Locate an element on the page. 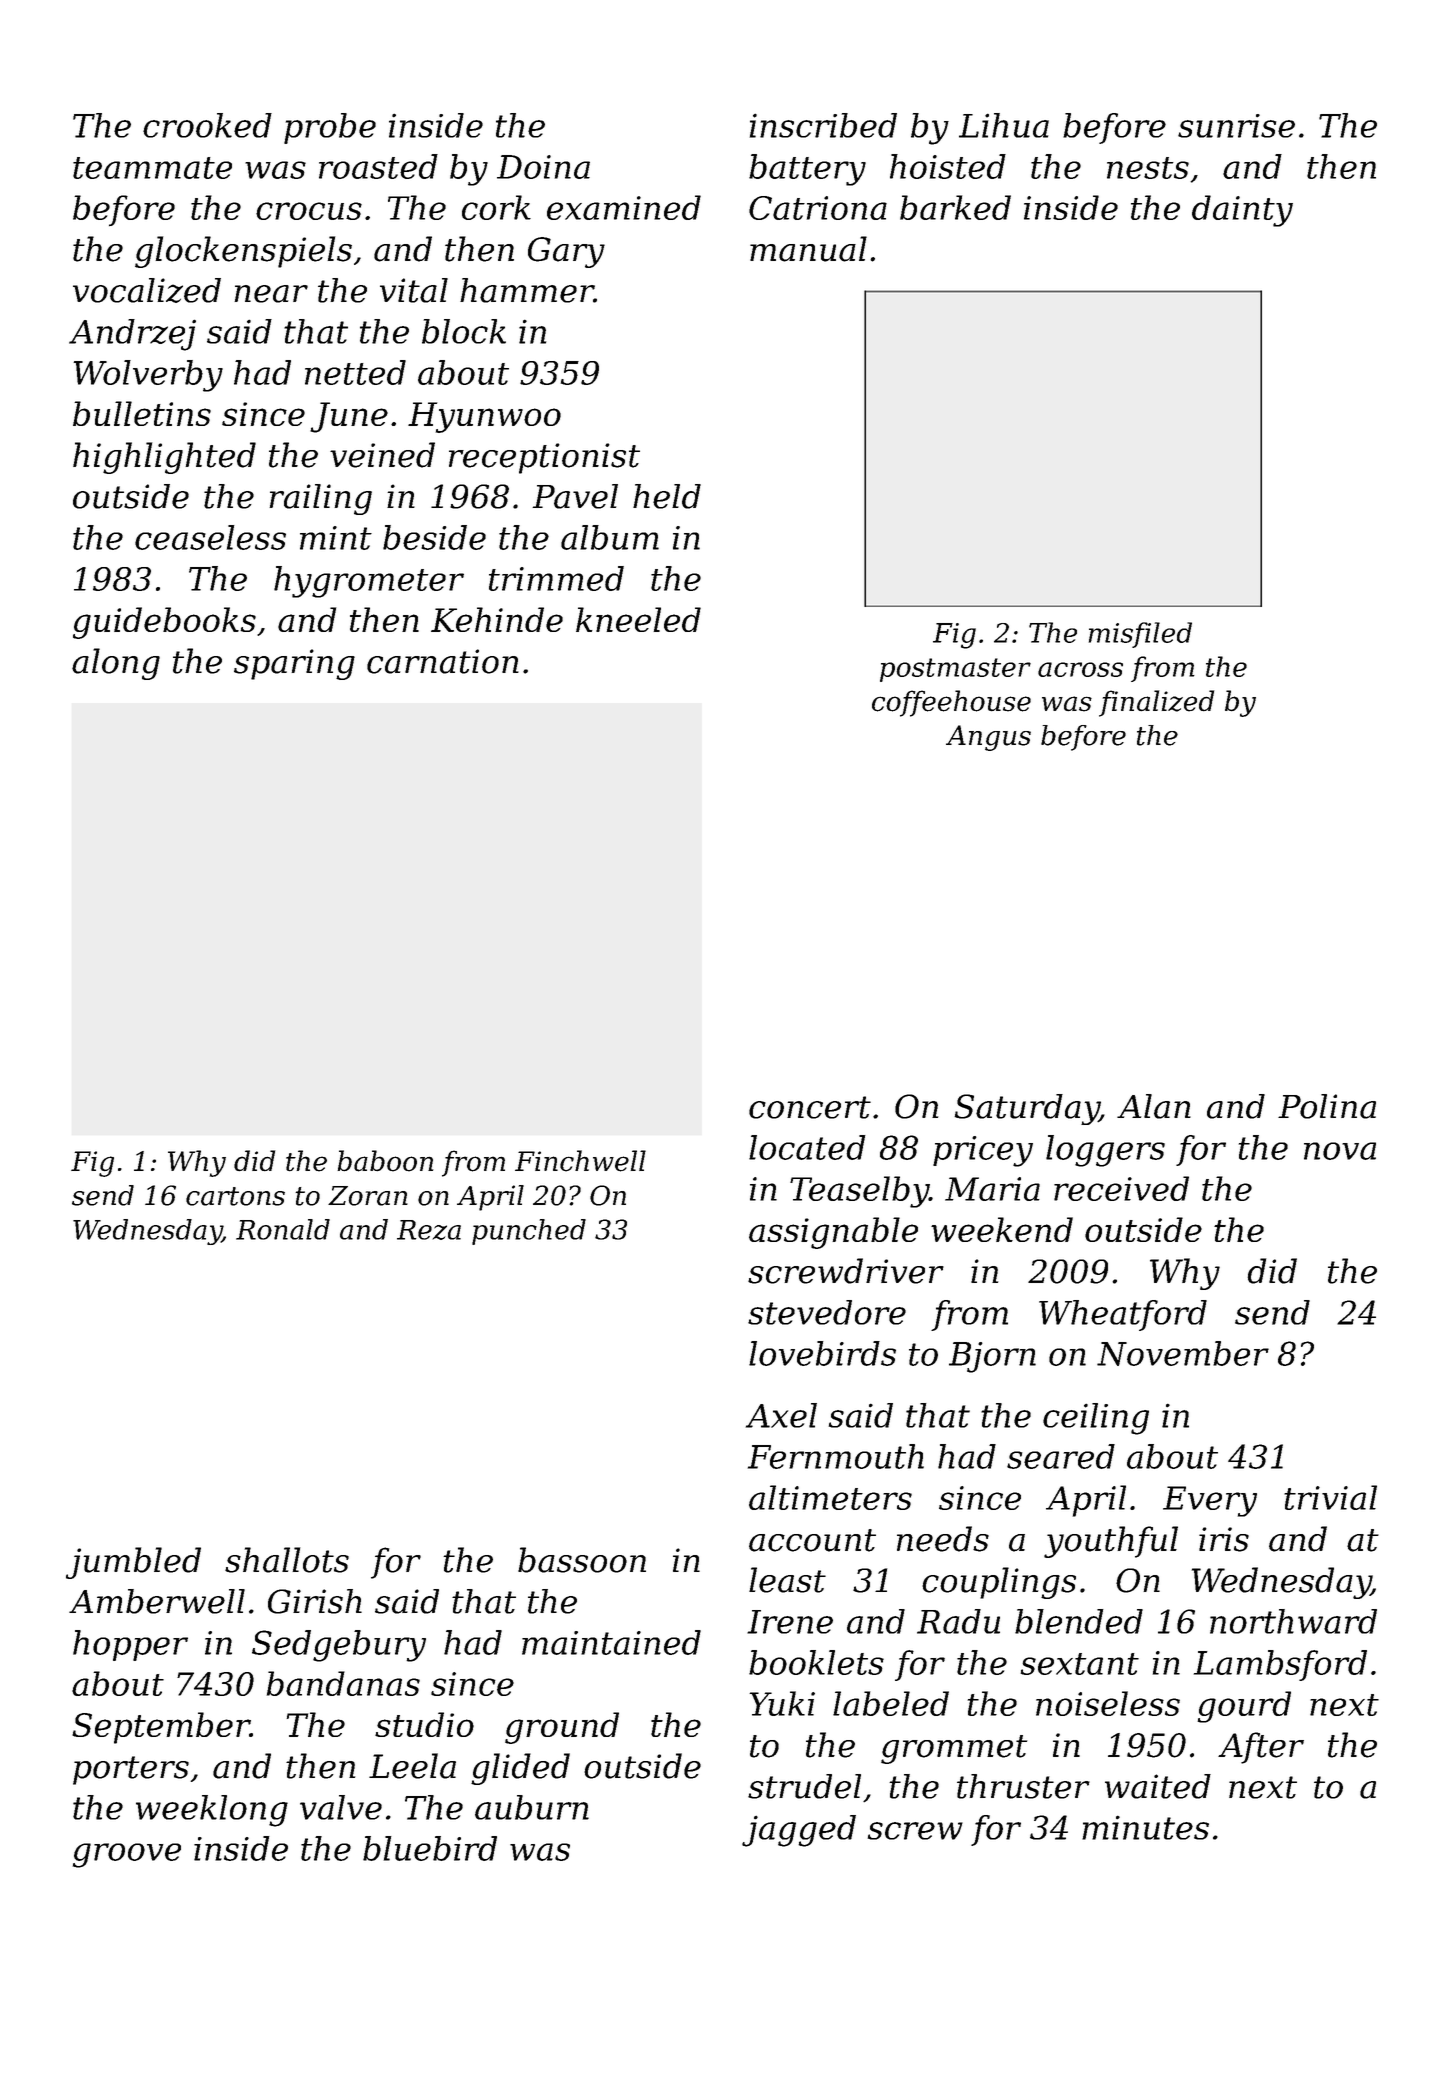 Image resolution: width=1450 pixels, height=2100 pixels. nova is located at coordinates (1340, 1151).
